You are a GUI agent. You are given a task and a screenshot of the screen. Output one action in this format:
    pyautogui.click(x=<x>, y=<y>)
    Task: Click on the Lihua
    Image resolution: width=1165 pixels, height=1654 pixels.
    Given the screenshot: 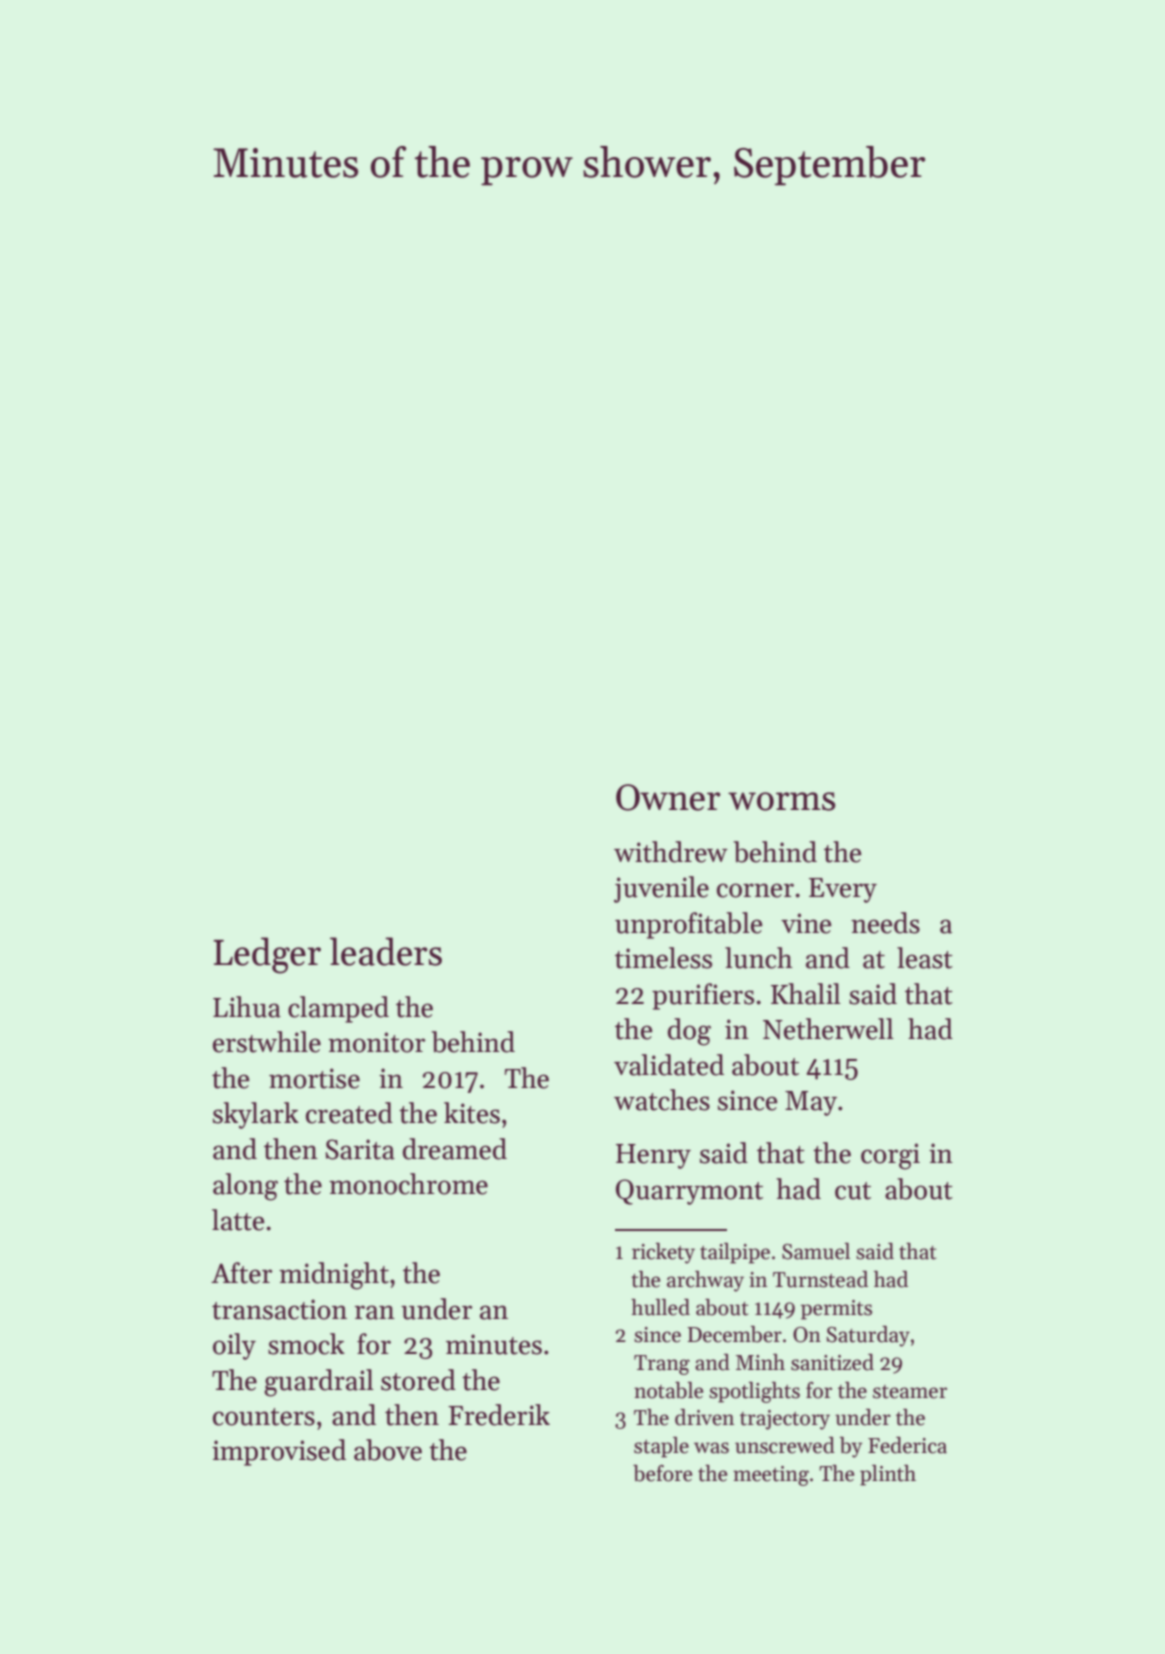 What is the action you would take?
    pyautogui.click(x=247, y=1007)
